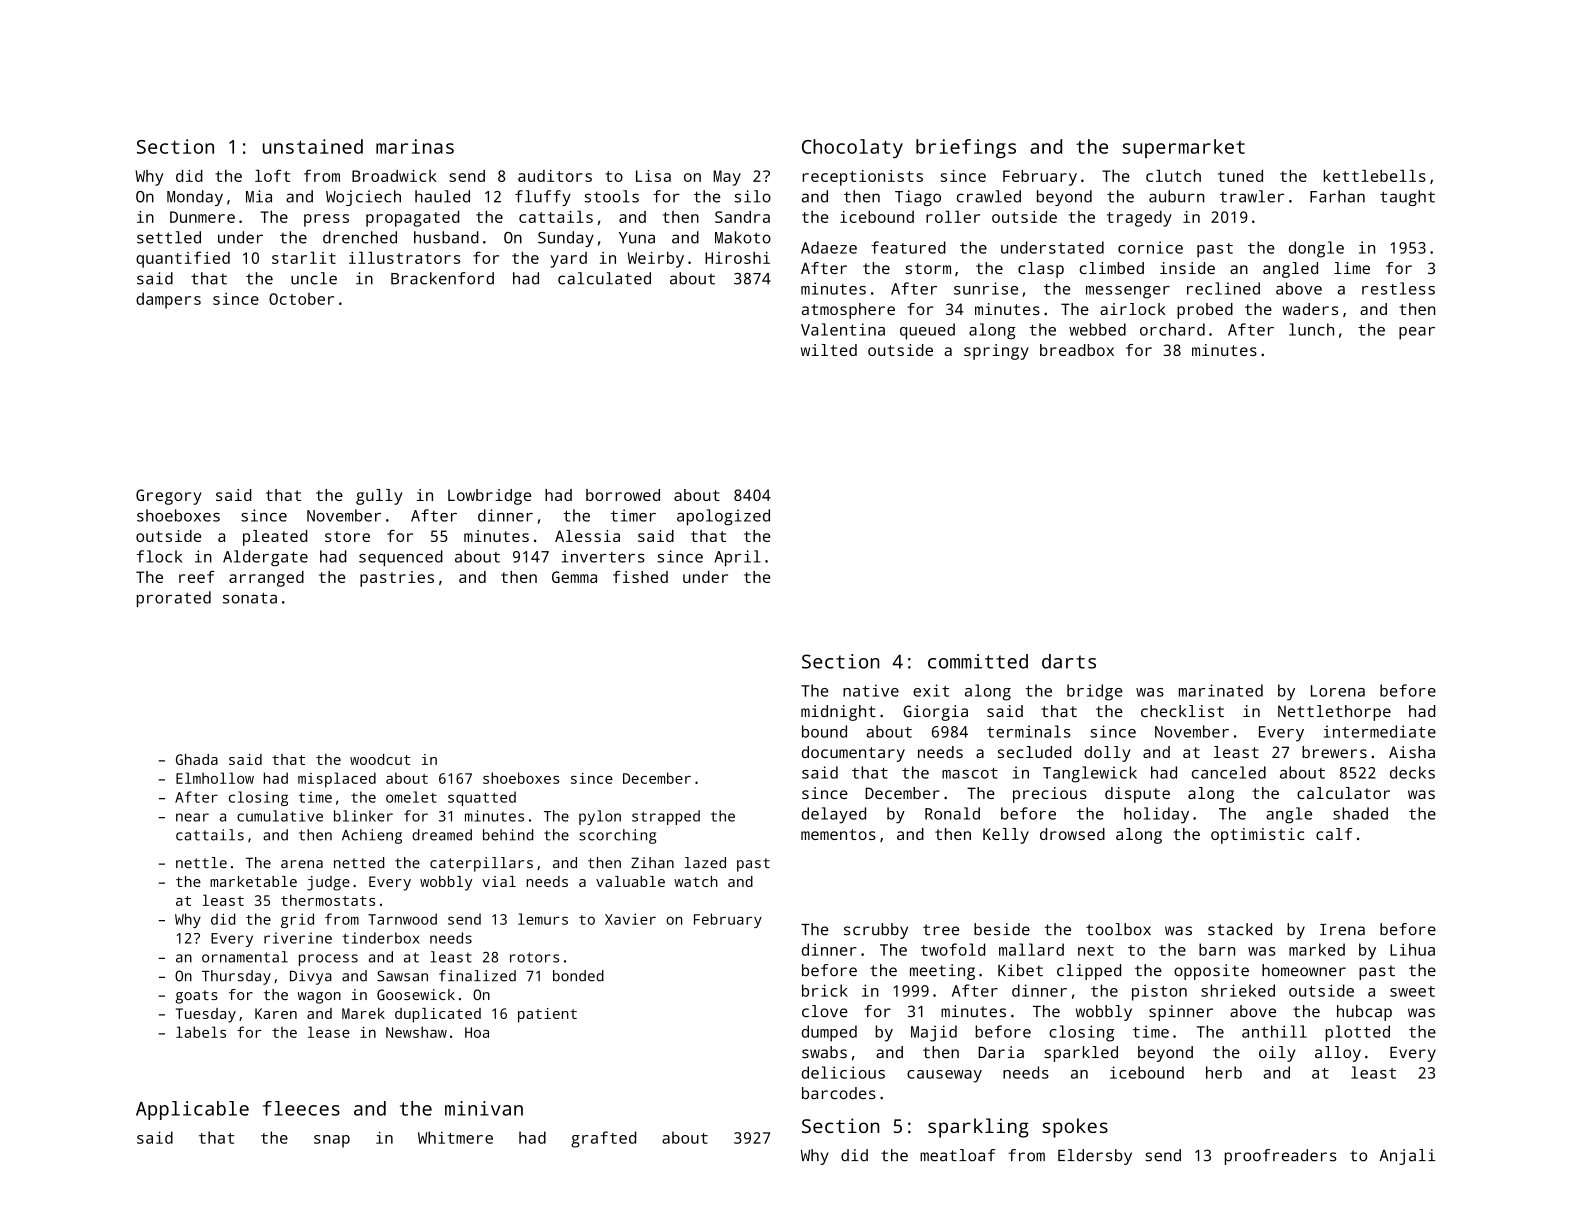 The height and width of the screenshot is (1215, 1572). Describe the element at coordinates (978, 661) in the screenshot. I see `committed` at that location.
